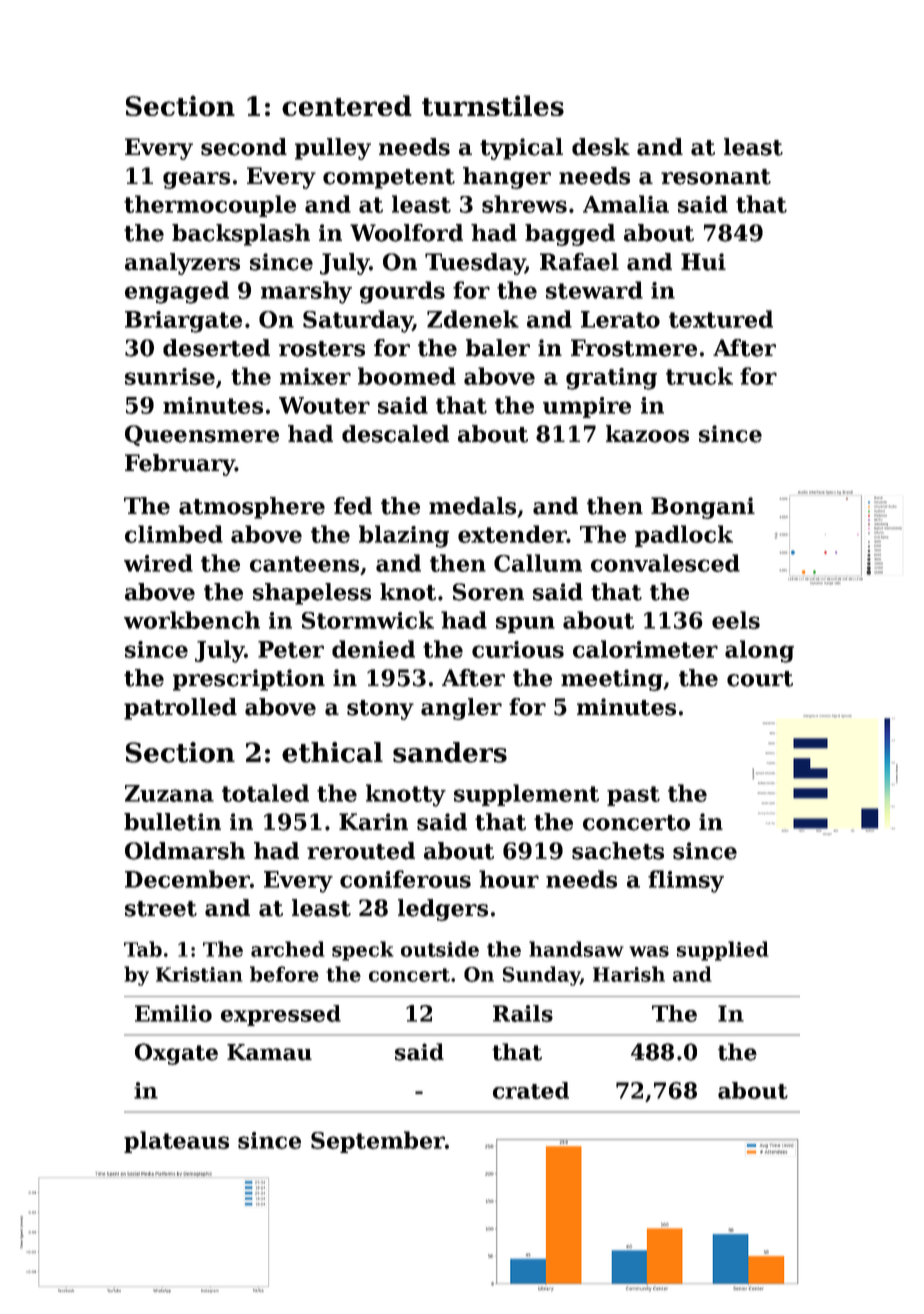  Describe the element at coordinates (176, 1142) in the screenshot. I see `plateaus` at that location.
